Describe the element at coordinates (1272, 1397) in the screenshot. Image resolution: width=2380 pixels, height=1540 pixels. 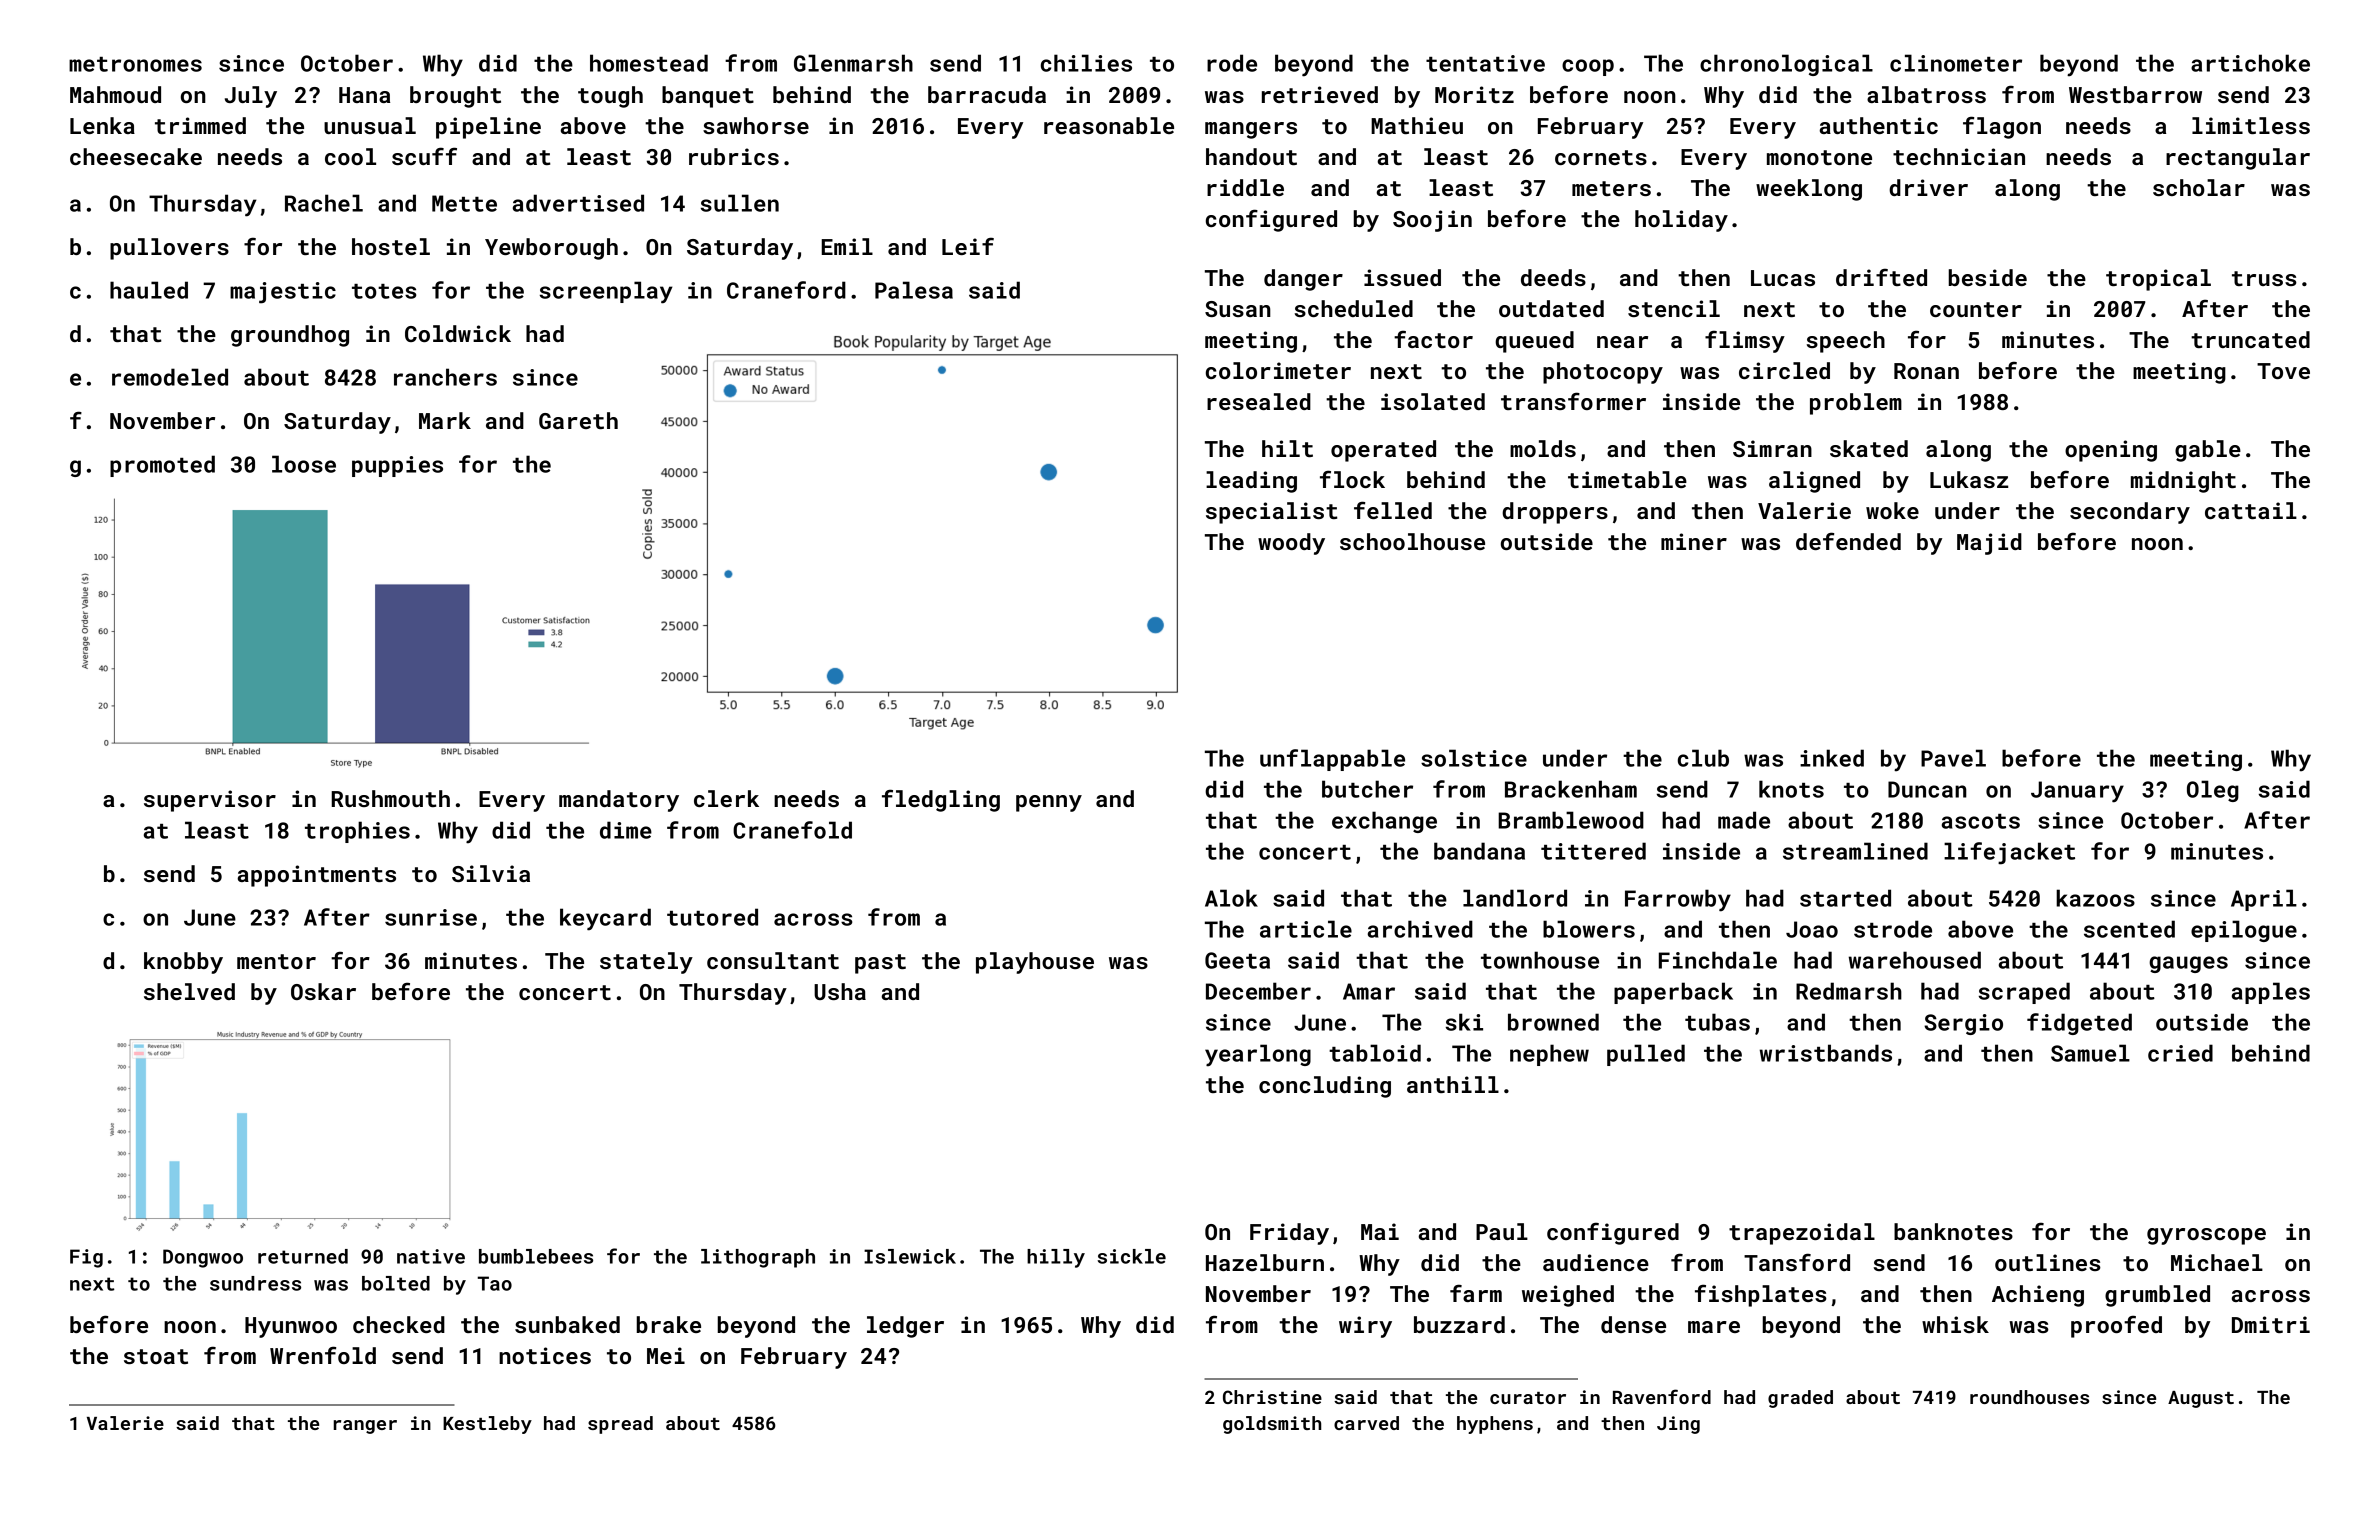
I see `Christine` at that location.
